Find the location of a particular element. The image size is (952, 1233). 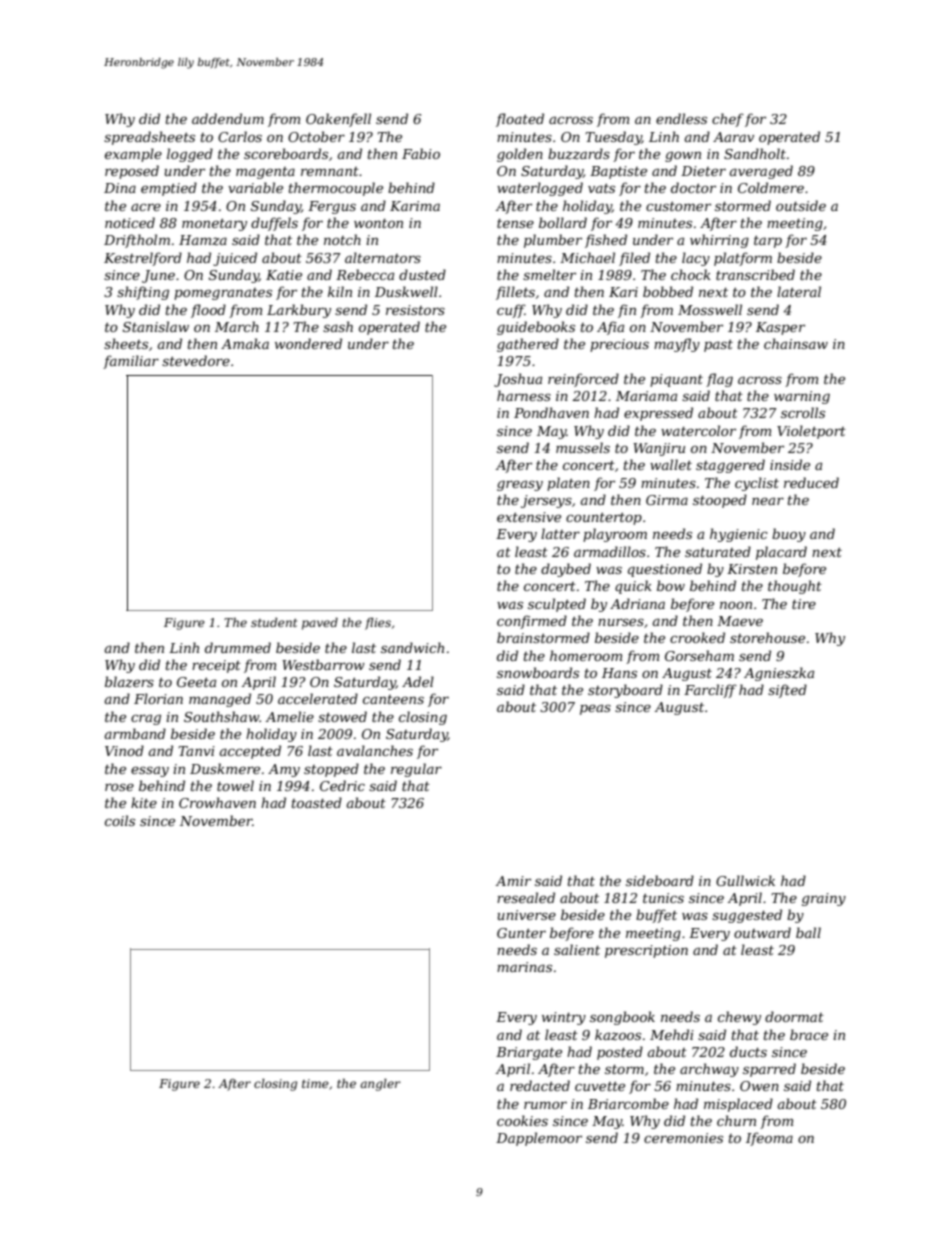

Fabio is located at coordinates (421, 153).
